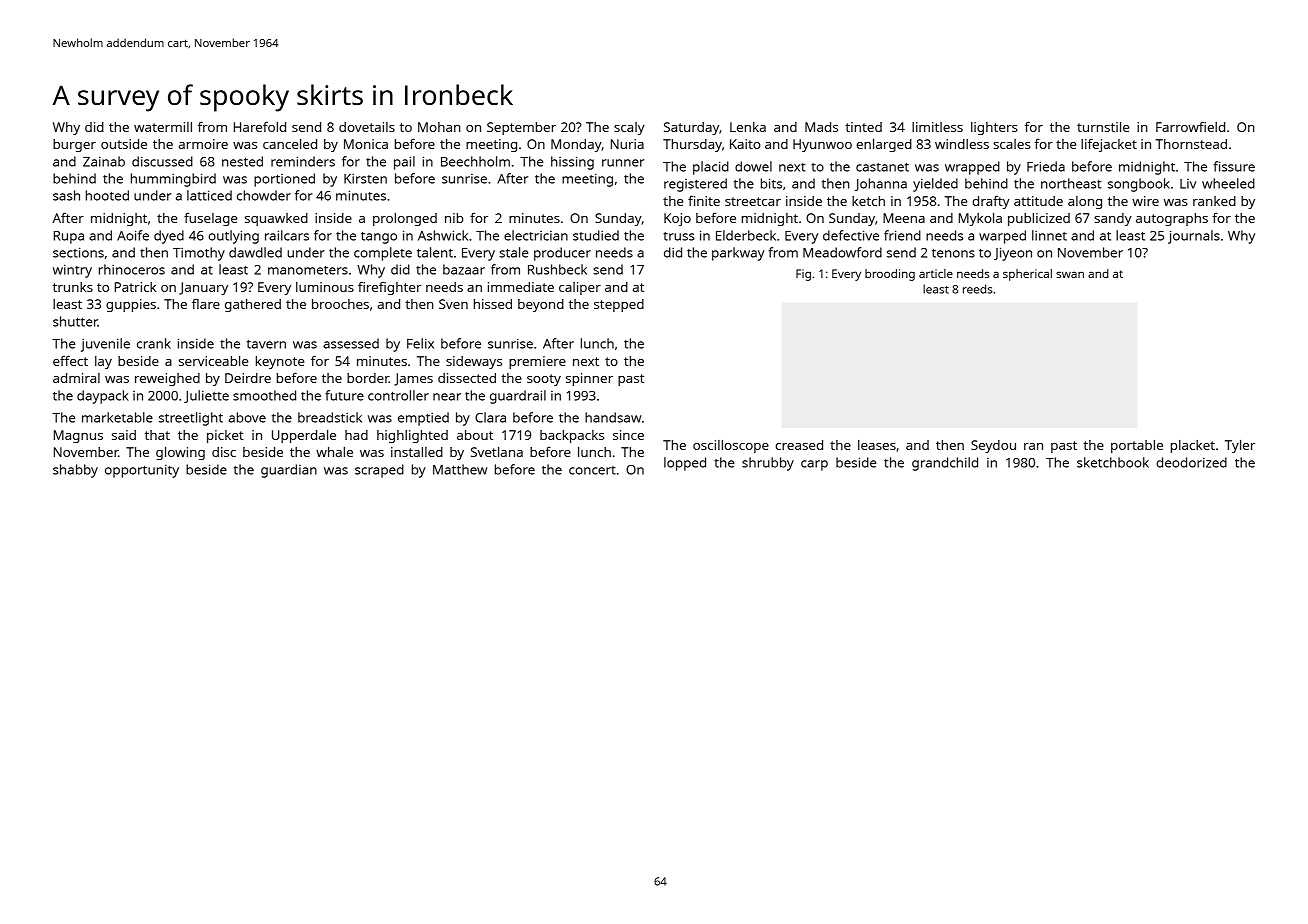 This screenshot has height=924, width=1308. I want to click on yielded, so click(935, 185).
